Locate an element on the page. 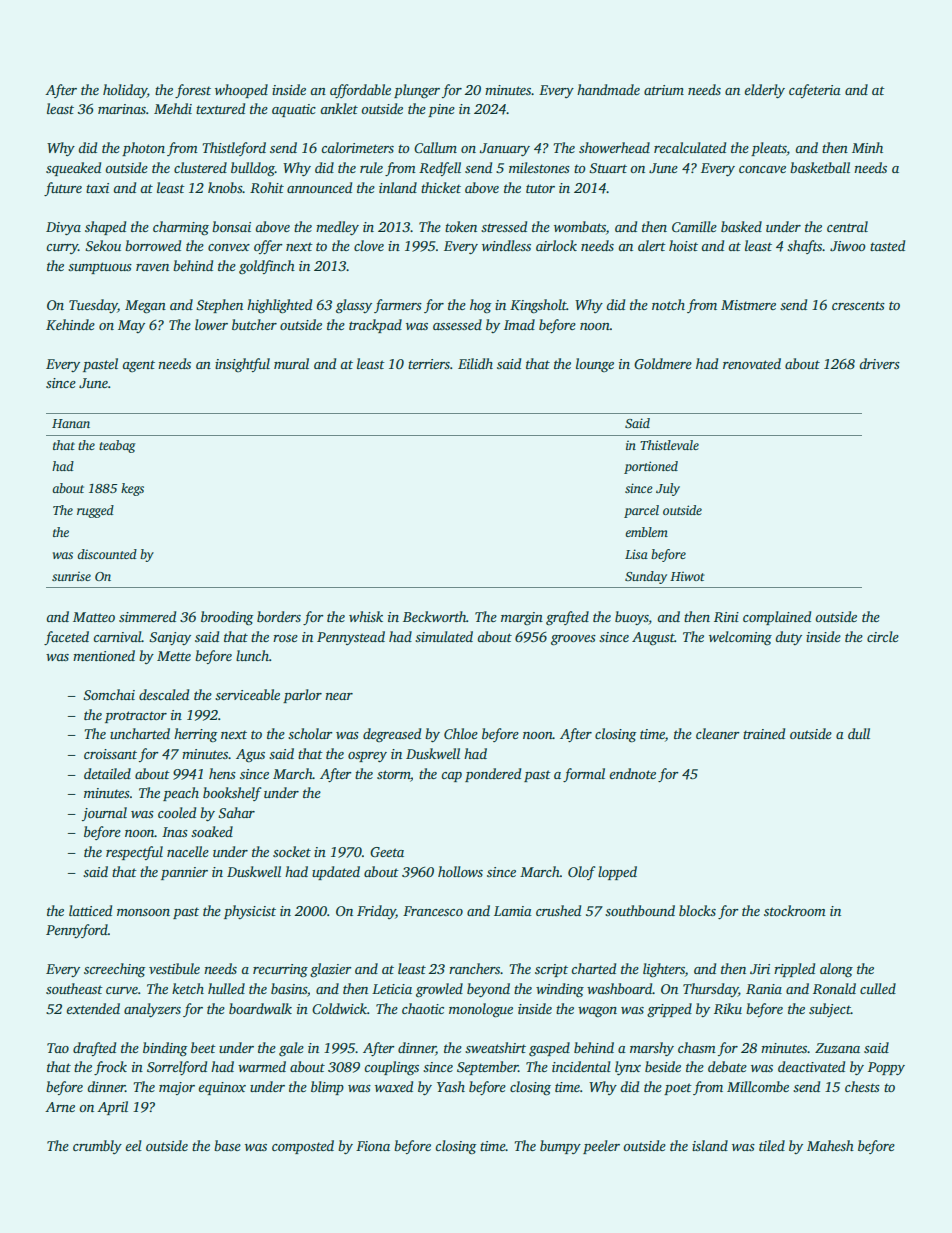 The height and width of the document is (1233, 952). goldfinch is located at coordinates (267, 267).
